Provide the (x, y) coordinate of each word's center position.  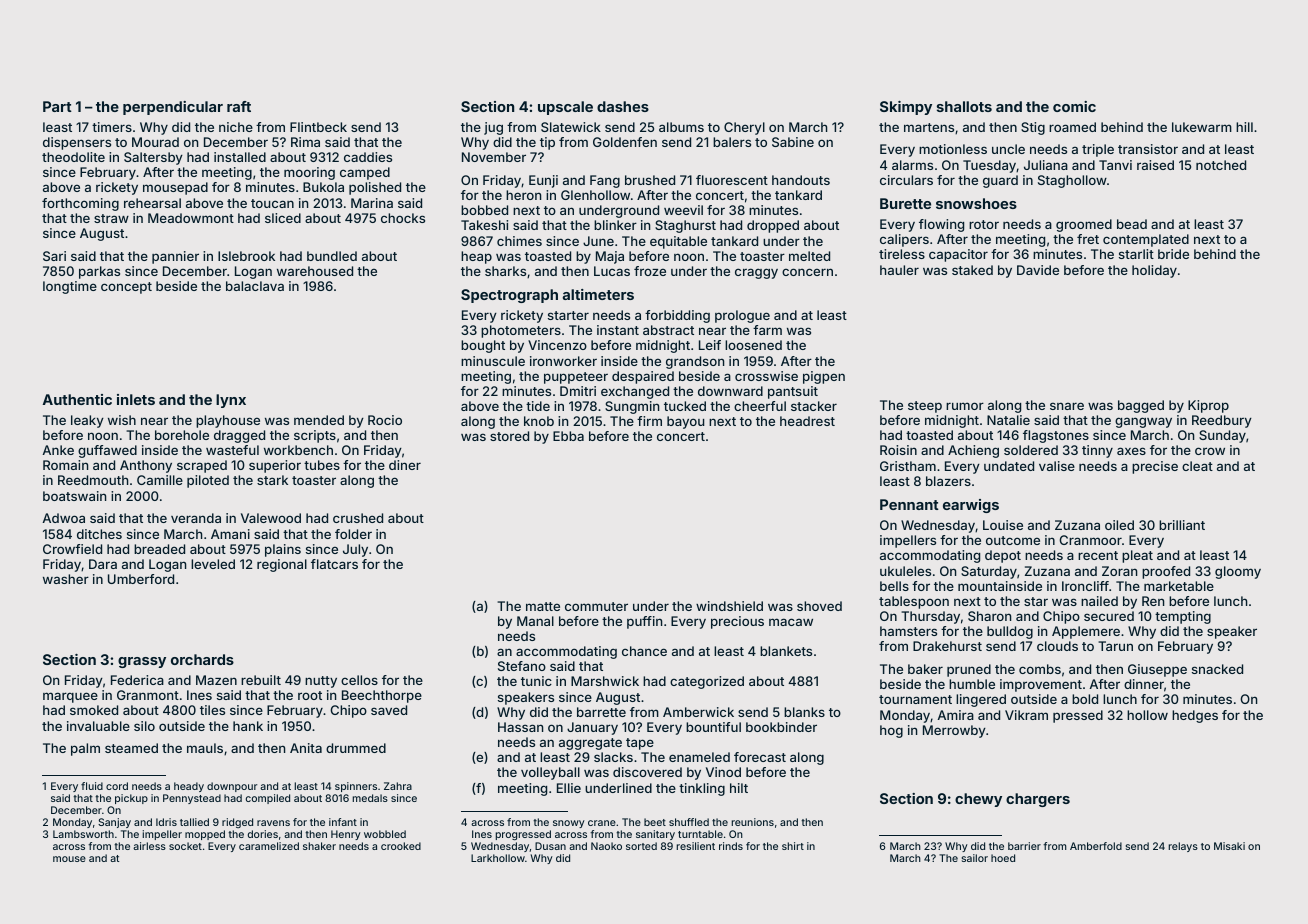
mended (319, 420)
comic (1074, 106)
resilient (695, 846)
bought (483, 346)
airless (149, 846)
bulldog (1010, 632)
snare (1067, 406)
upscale (565, 108)
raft (239, 106)
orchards (202, 659)
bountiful (713, 727)
